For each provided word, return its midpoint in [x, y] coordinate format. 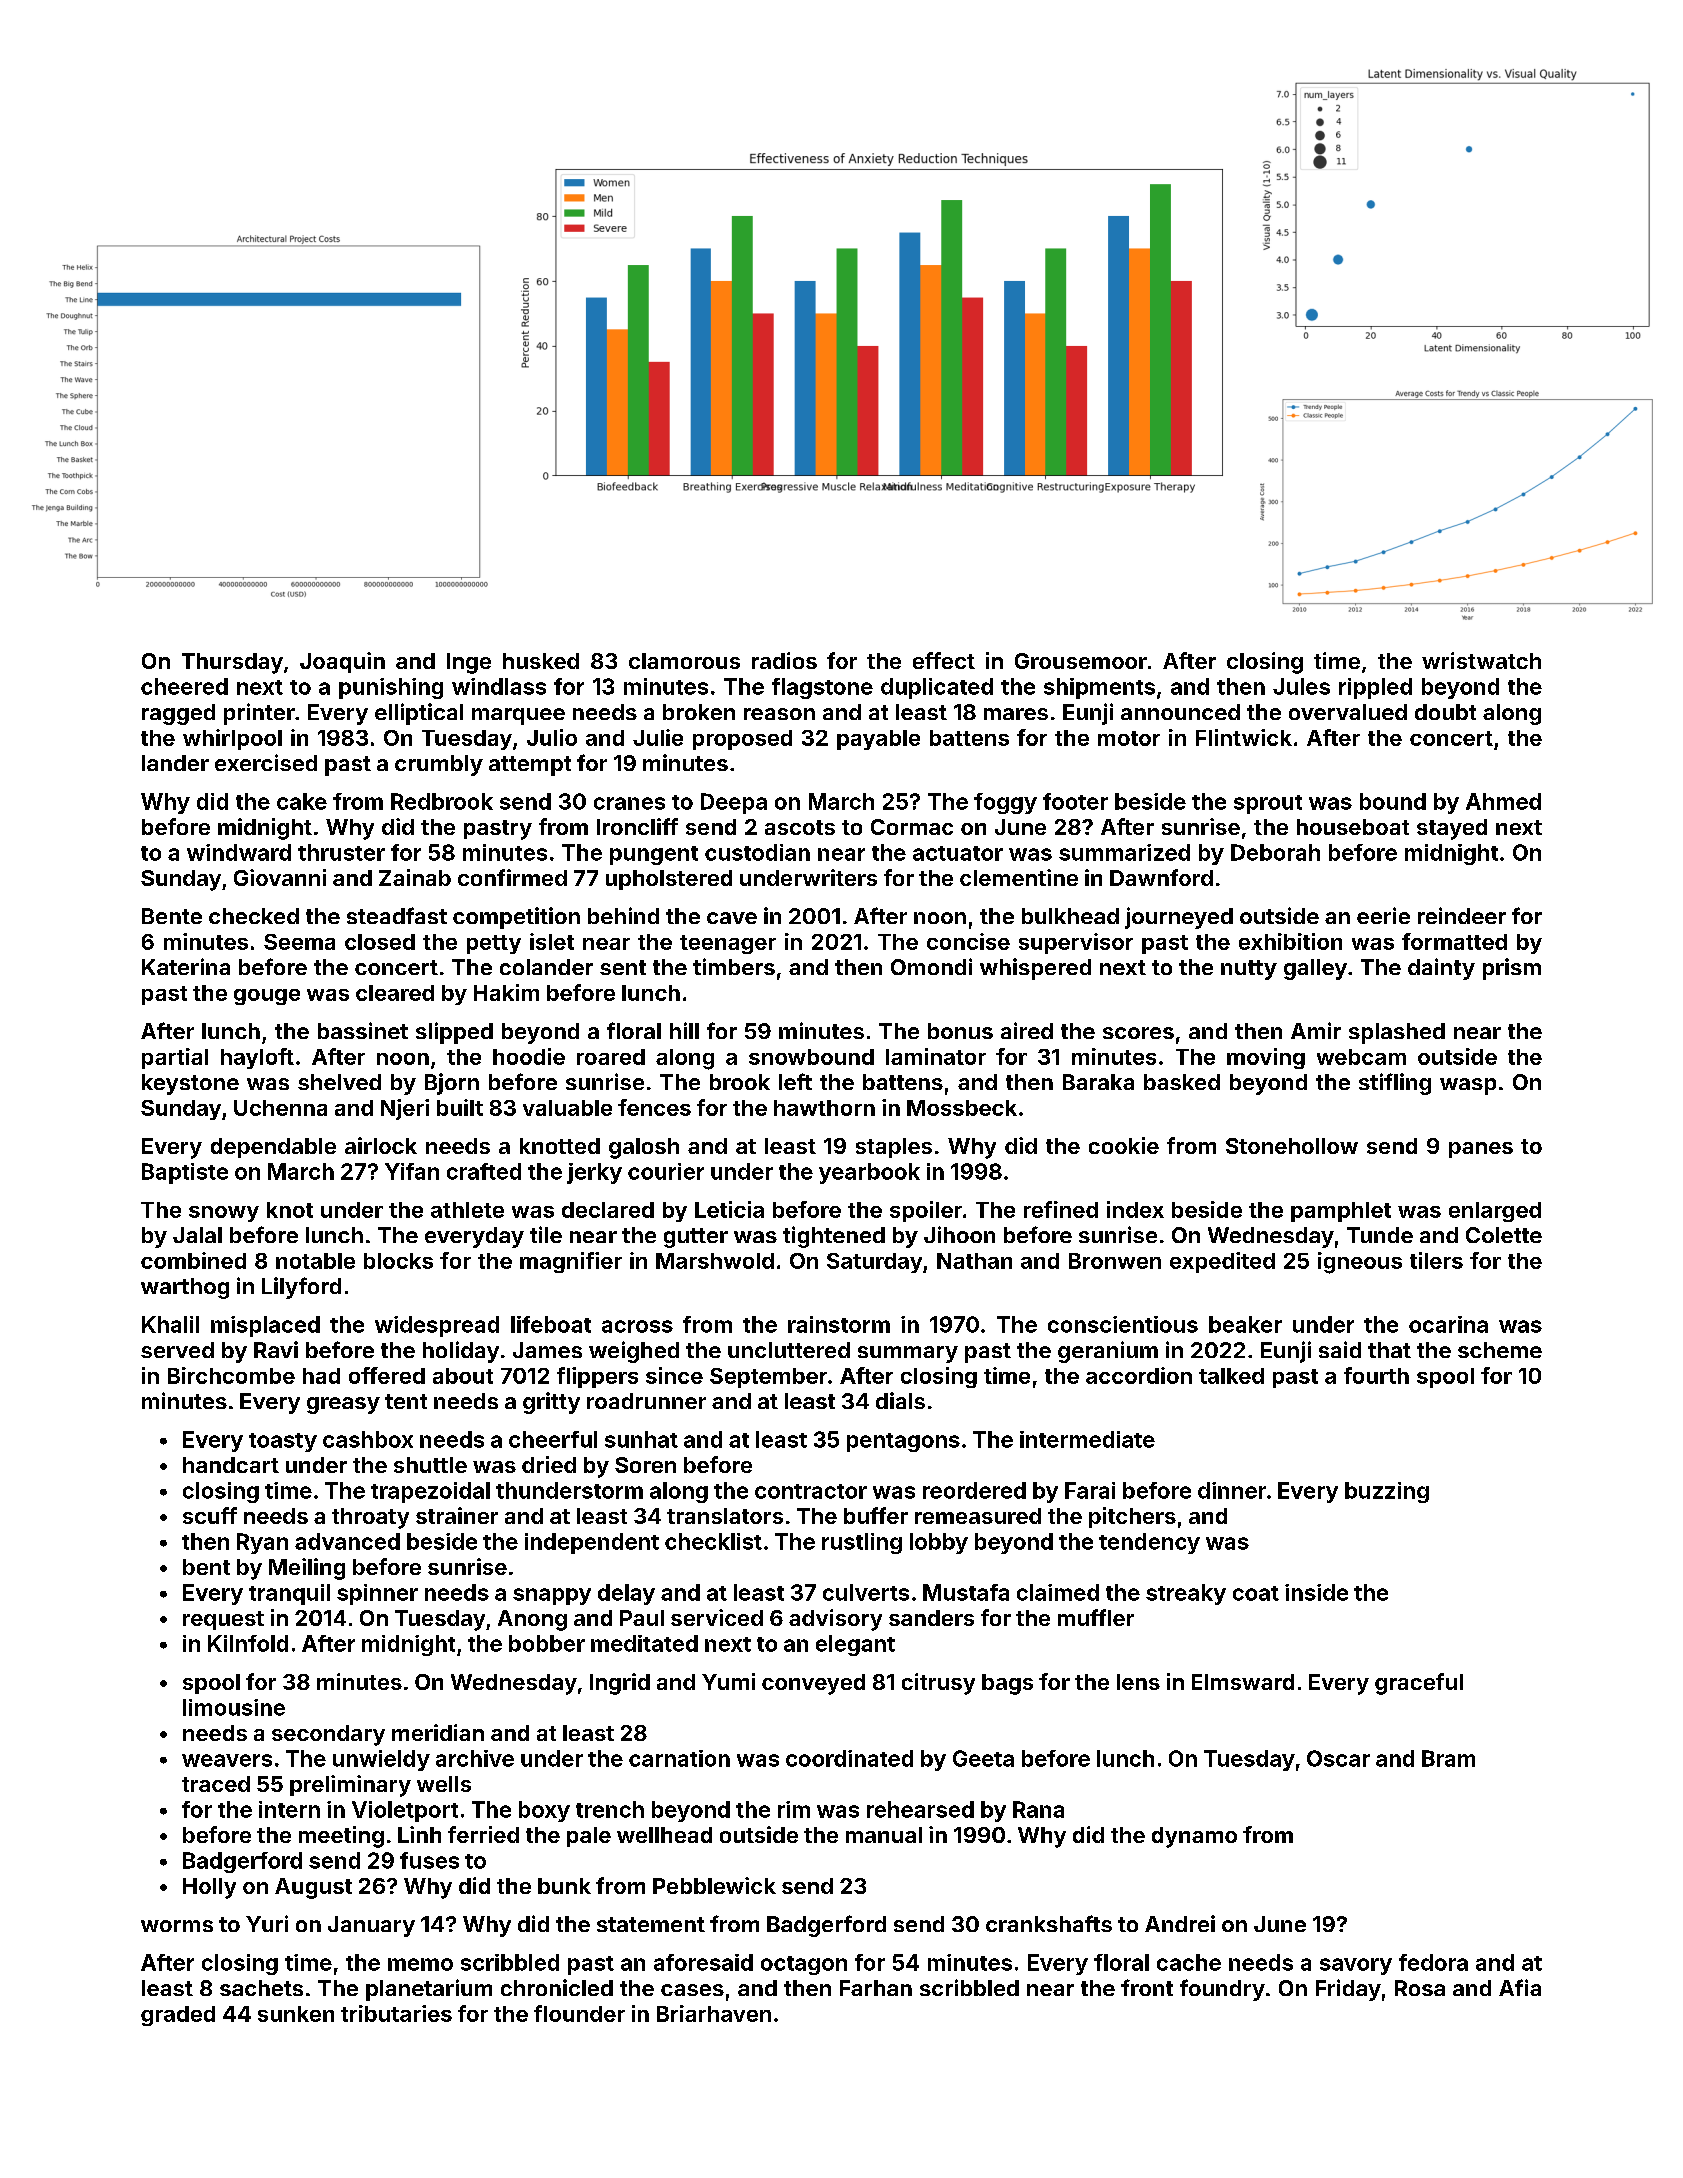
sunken [296, 2014]
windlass [499, 686]
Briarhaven [714, 2013]
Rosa [1420, 1988]
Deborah [1275, 852]
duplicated [937, 688]
